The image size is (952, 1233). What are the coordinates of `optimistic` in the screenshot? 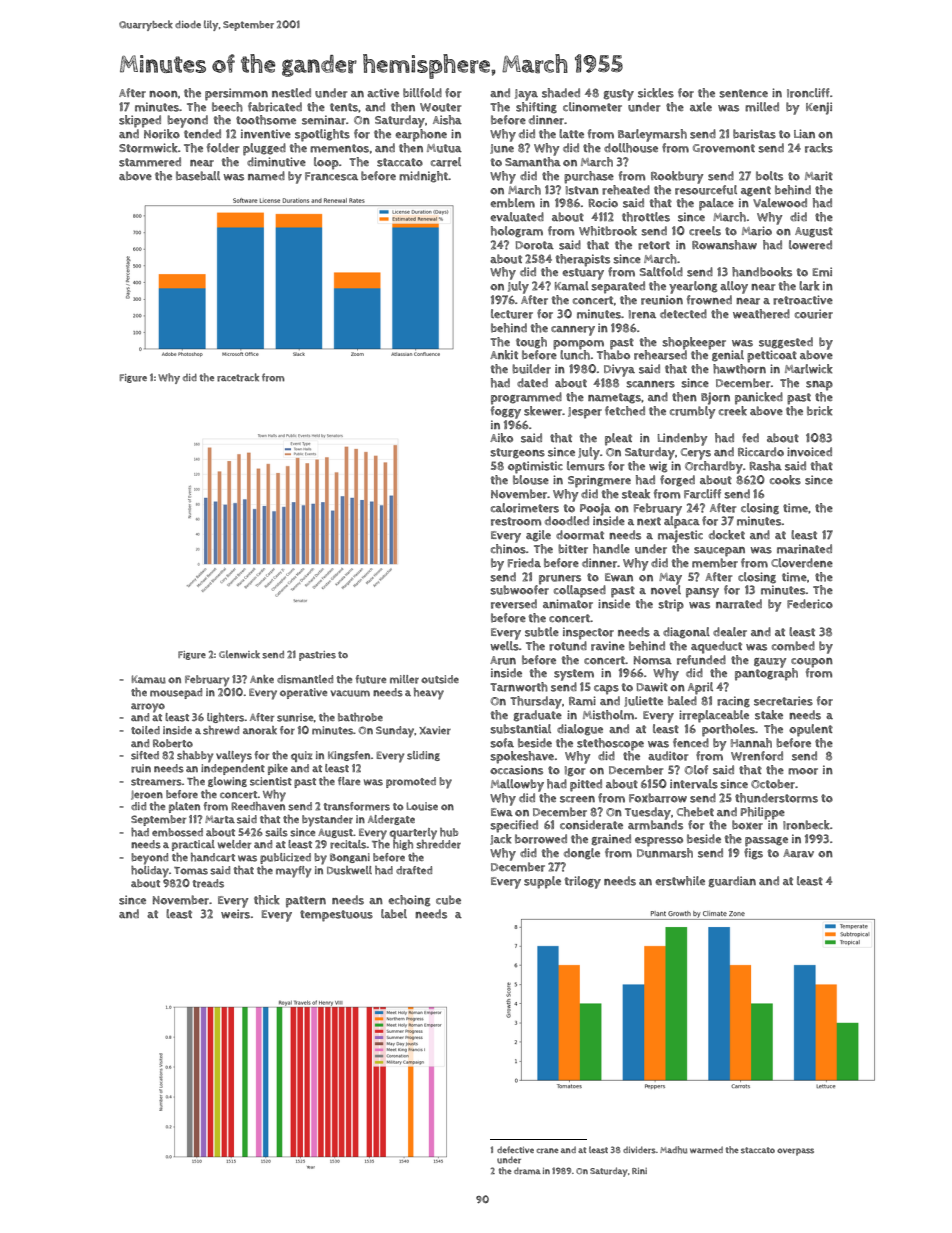 It's located at (535, 467).
